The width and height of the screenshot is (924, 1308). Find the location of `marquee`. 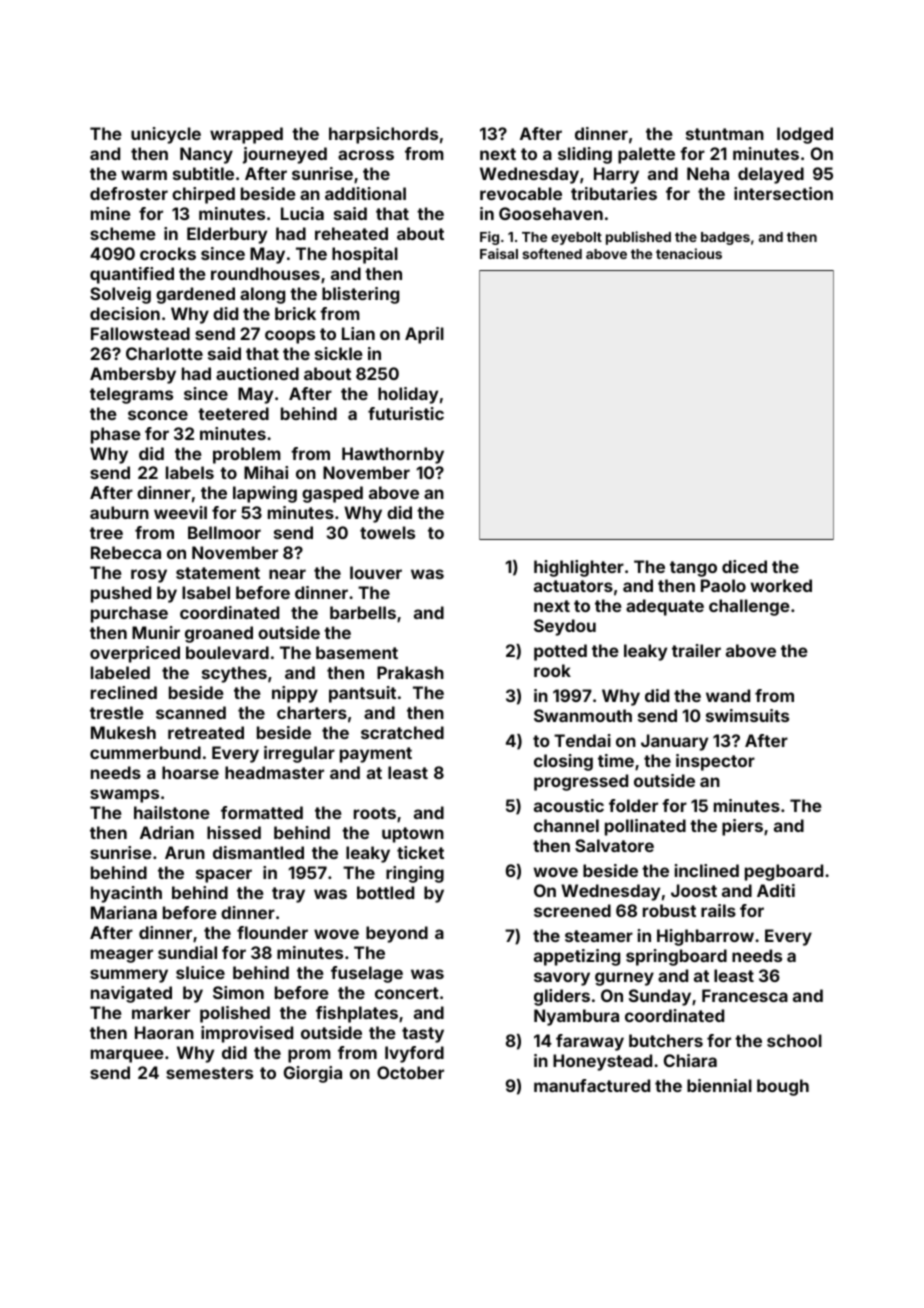

marquee is located at coordinates (127, 1056).
